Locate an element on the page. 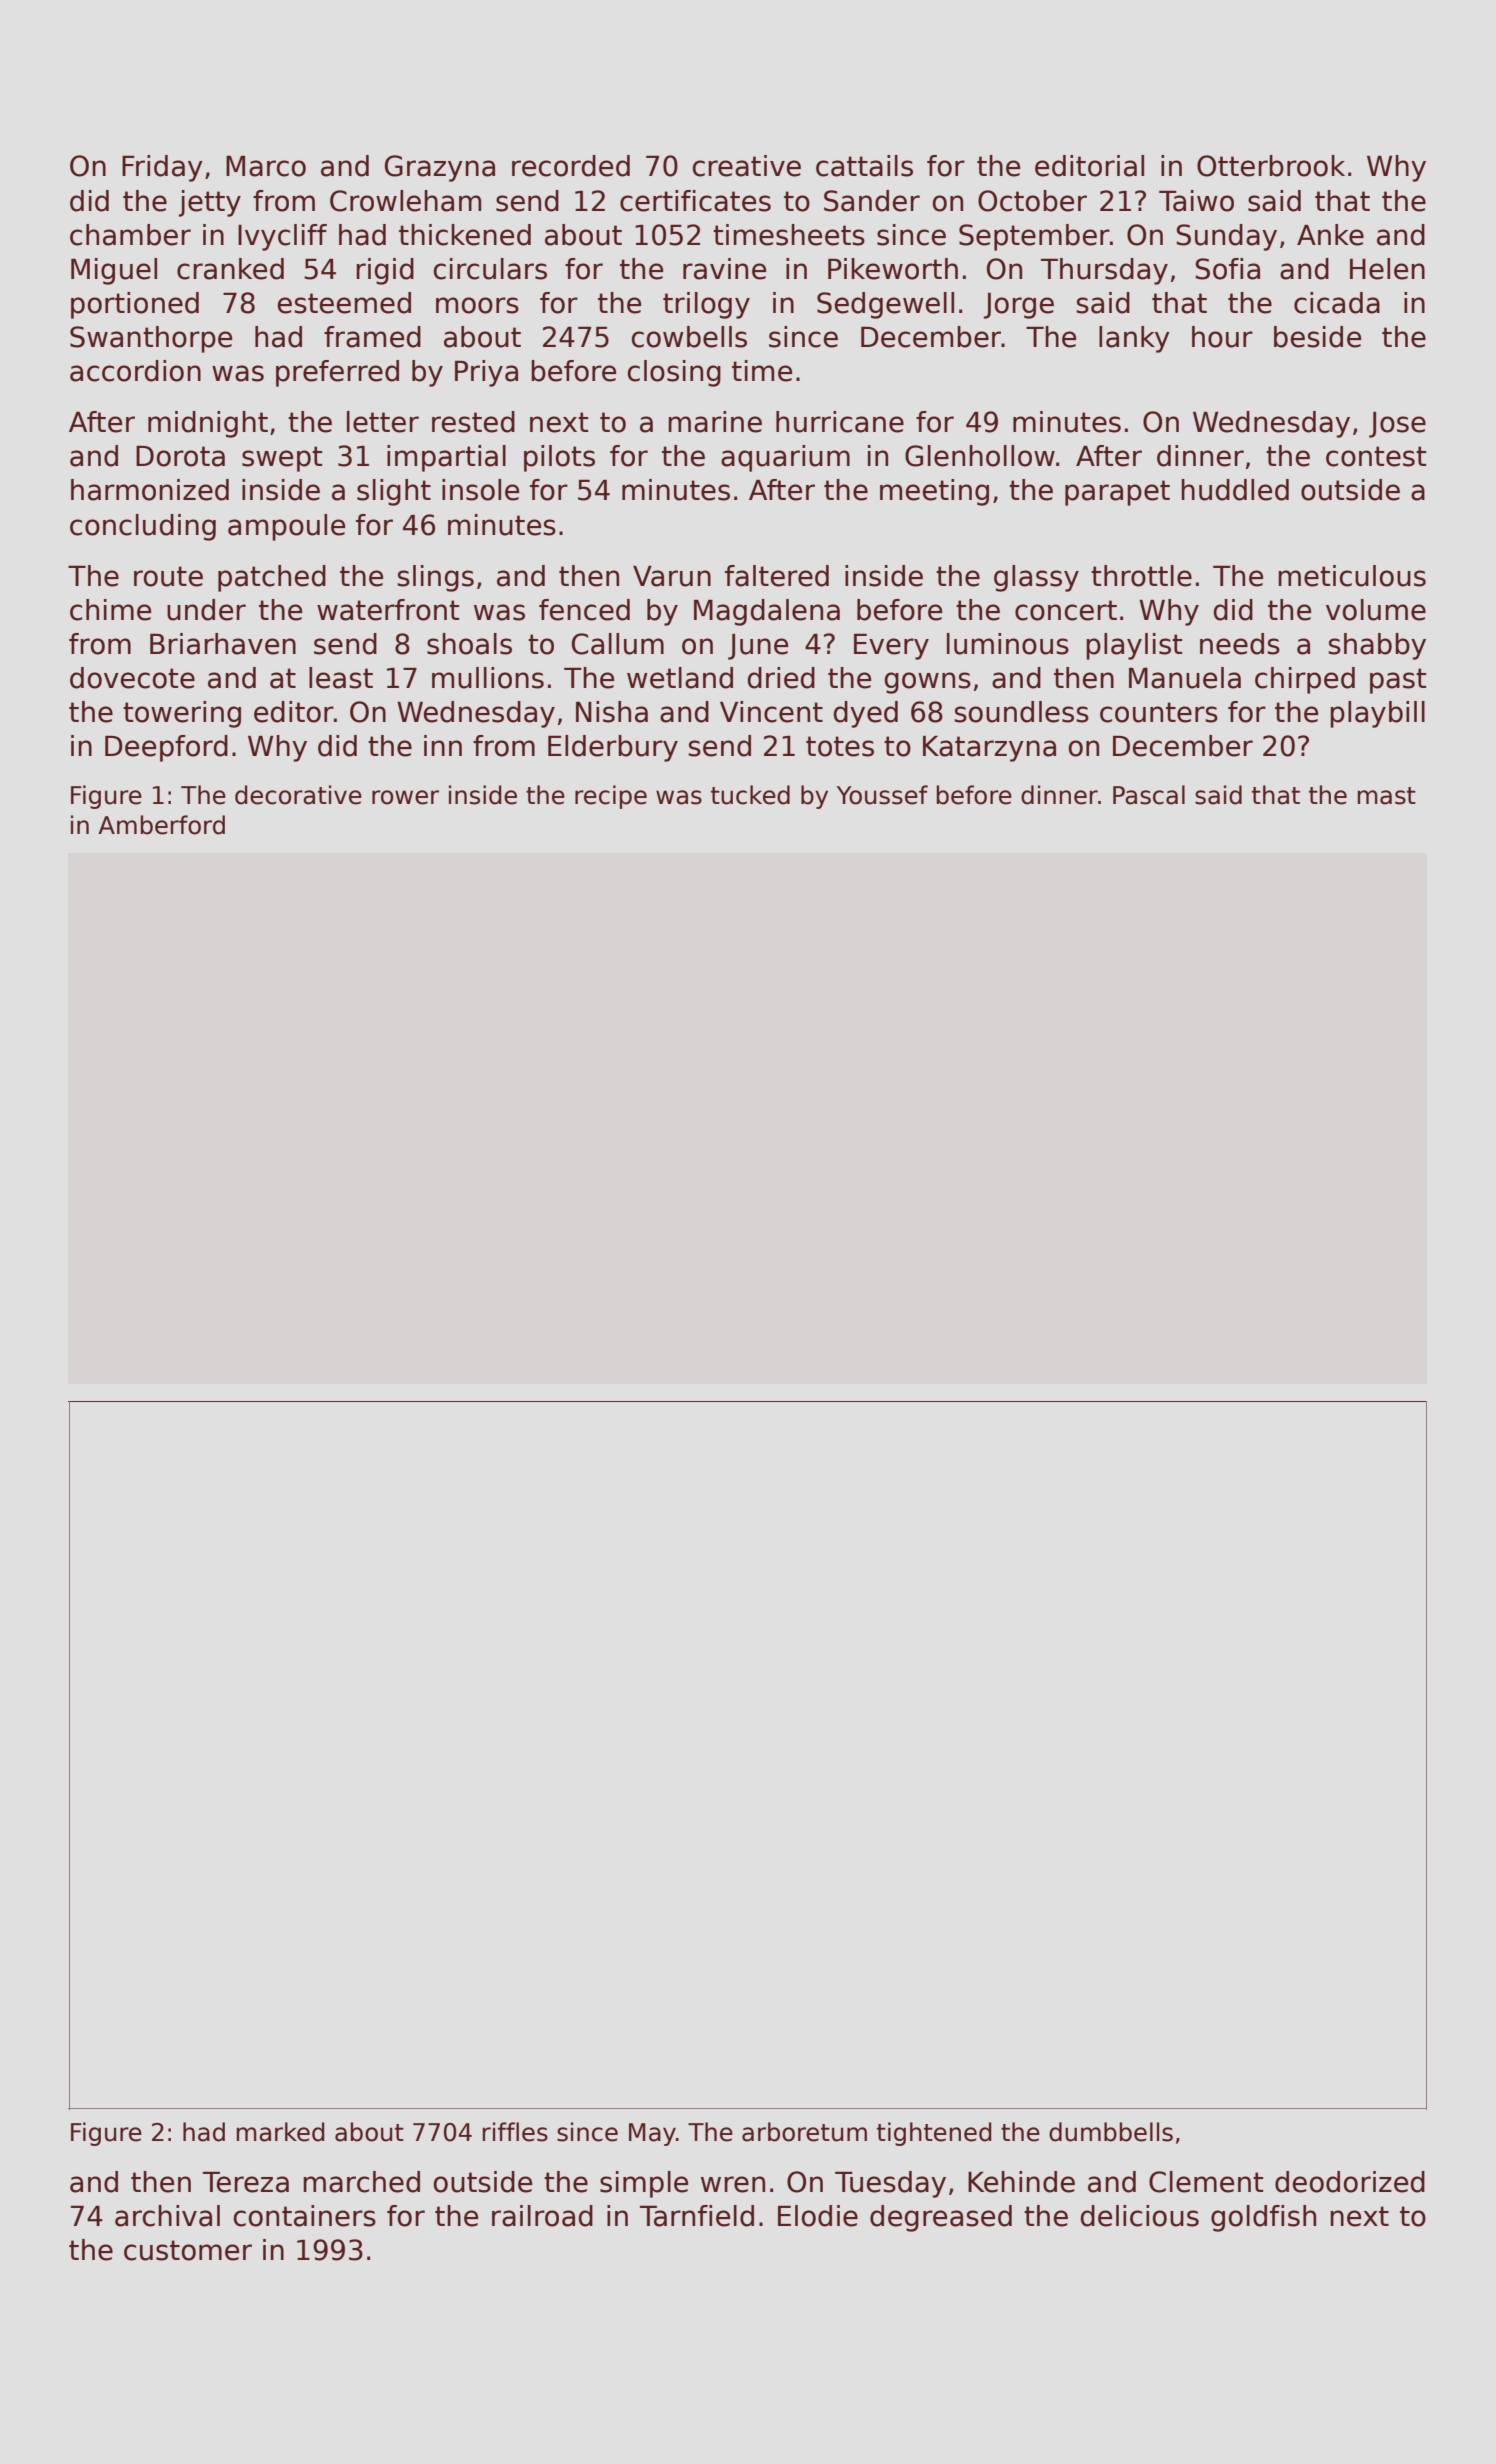 Image resolution: width=1496 pixels, height=2464 pixels. mast is located at coordinates (1387, 796).
